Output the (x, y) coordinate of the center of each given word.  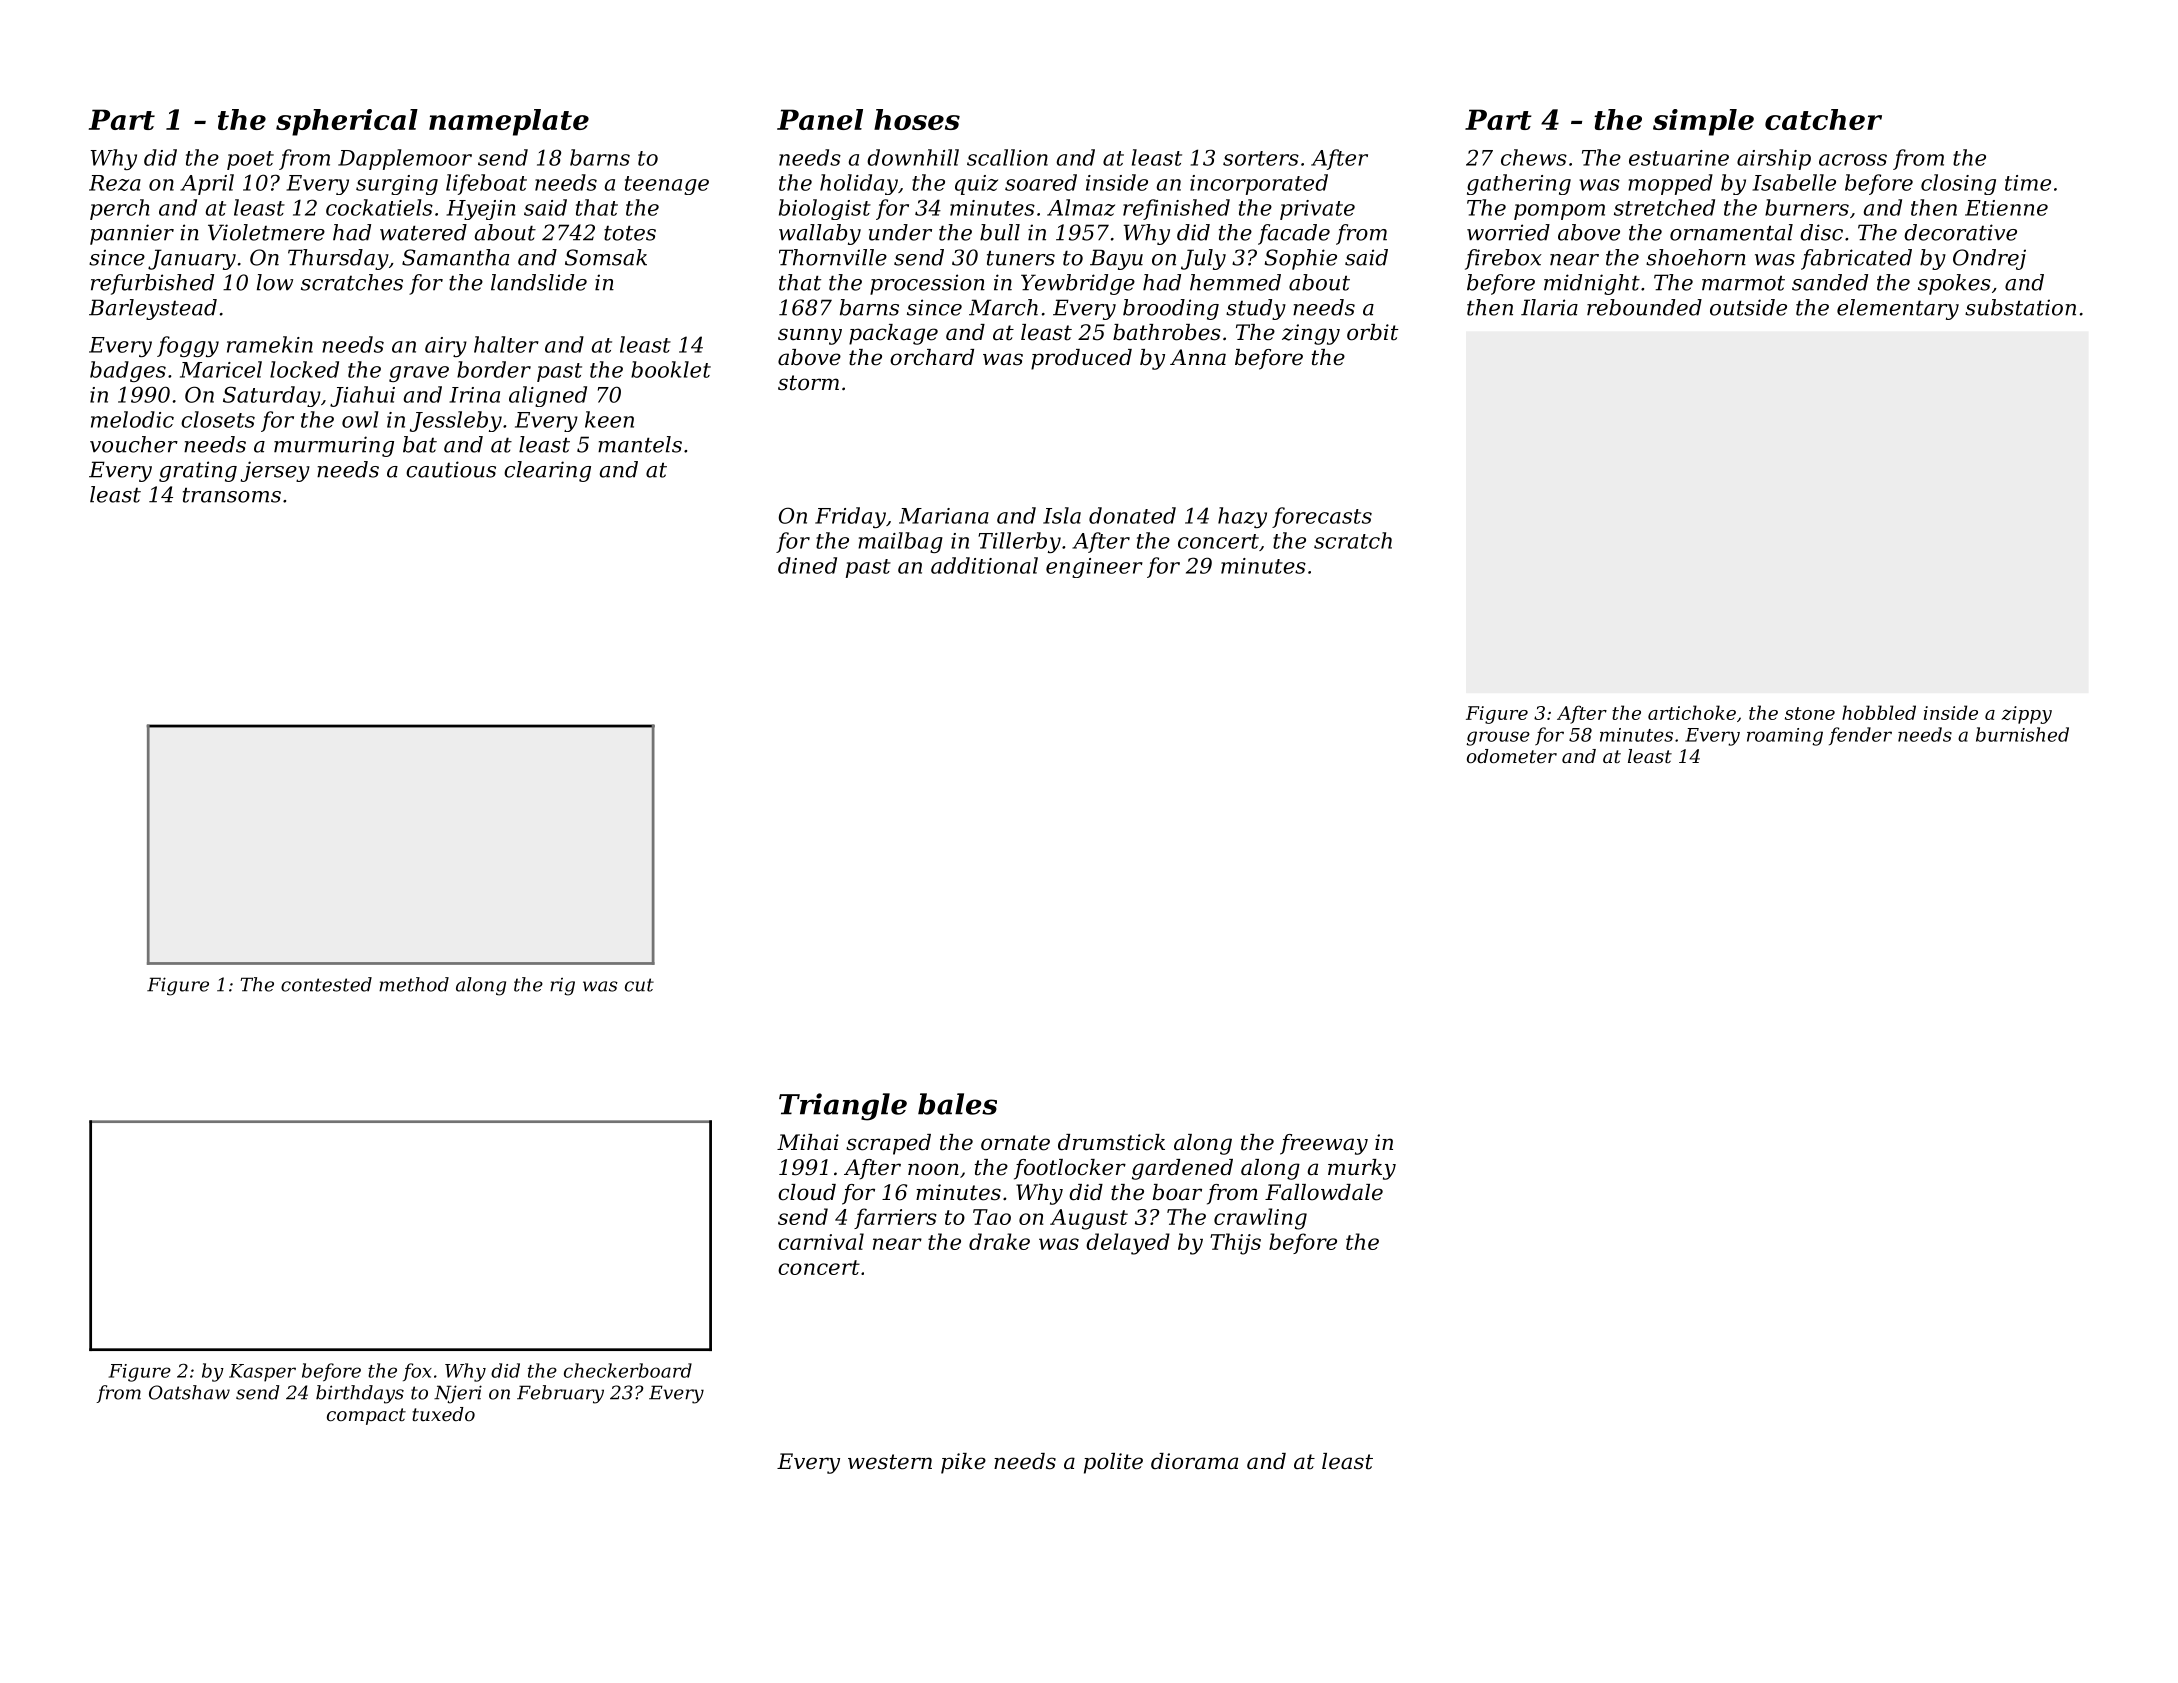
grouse (1498, 738)
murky (1362, 1169)
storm (808, 383)
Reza (115, 183)
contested (326, 984)
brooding (1171, 309)
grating (198, 471)
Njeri (458, 1394)
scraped (888, 1144)
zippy (2026, 715)
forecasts (1322, 517)
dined (807, 565)
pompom (1559, 212)
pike (963, 1463)
